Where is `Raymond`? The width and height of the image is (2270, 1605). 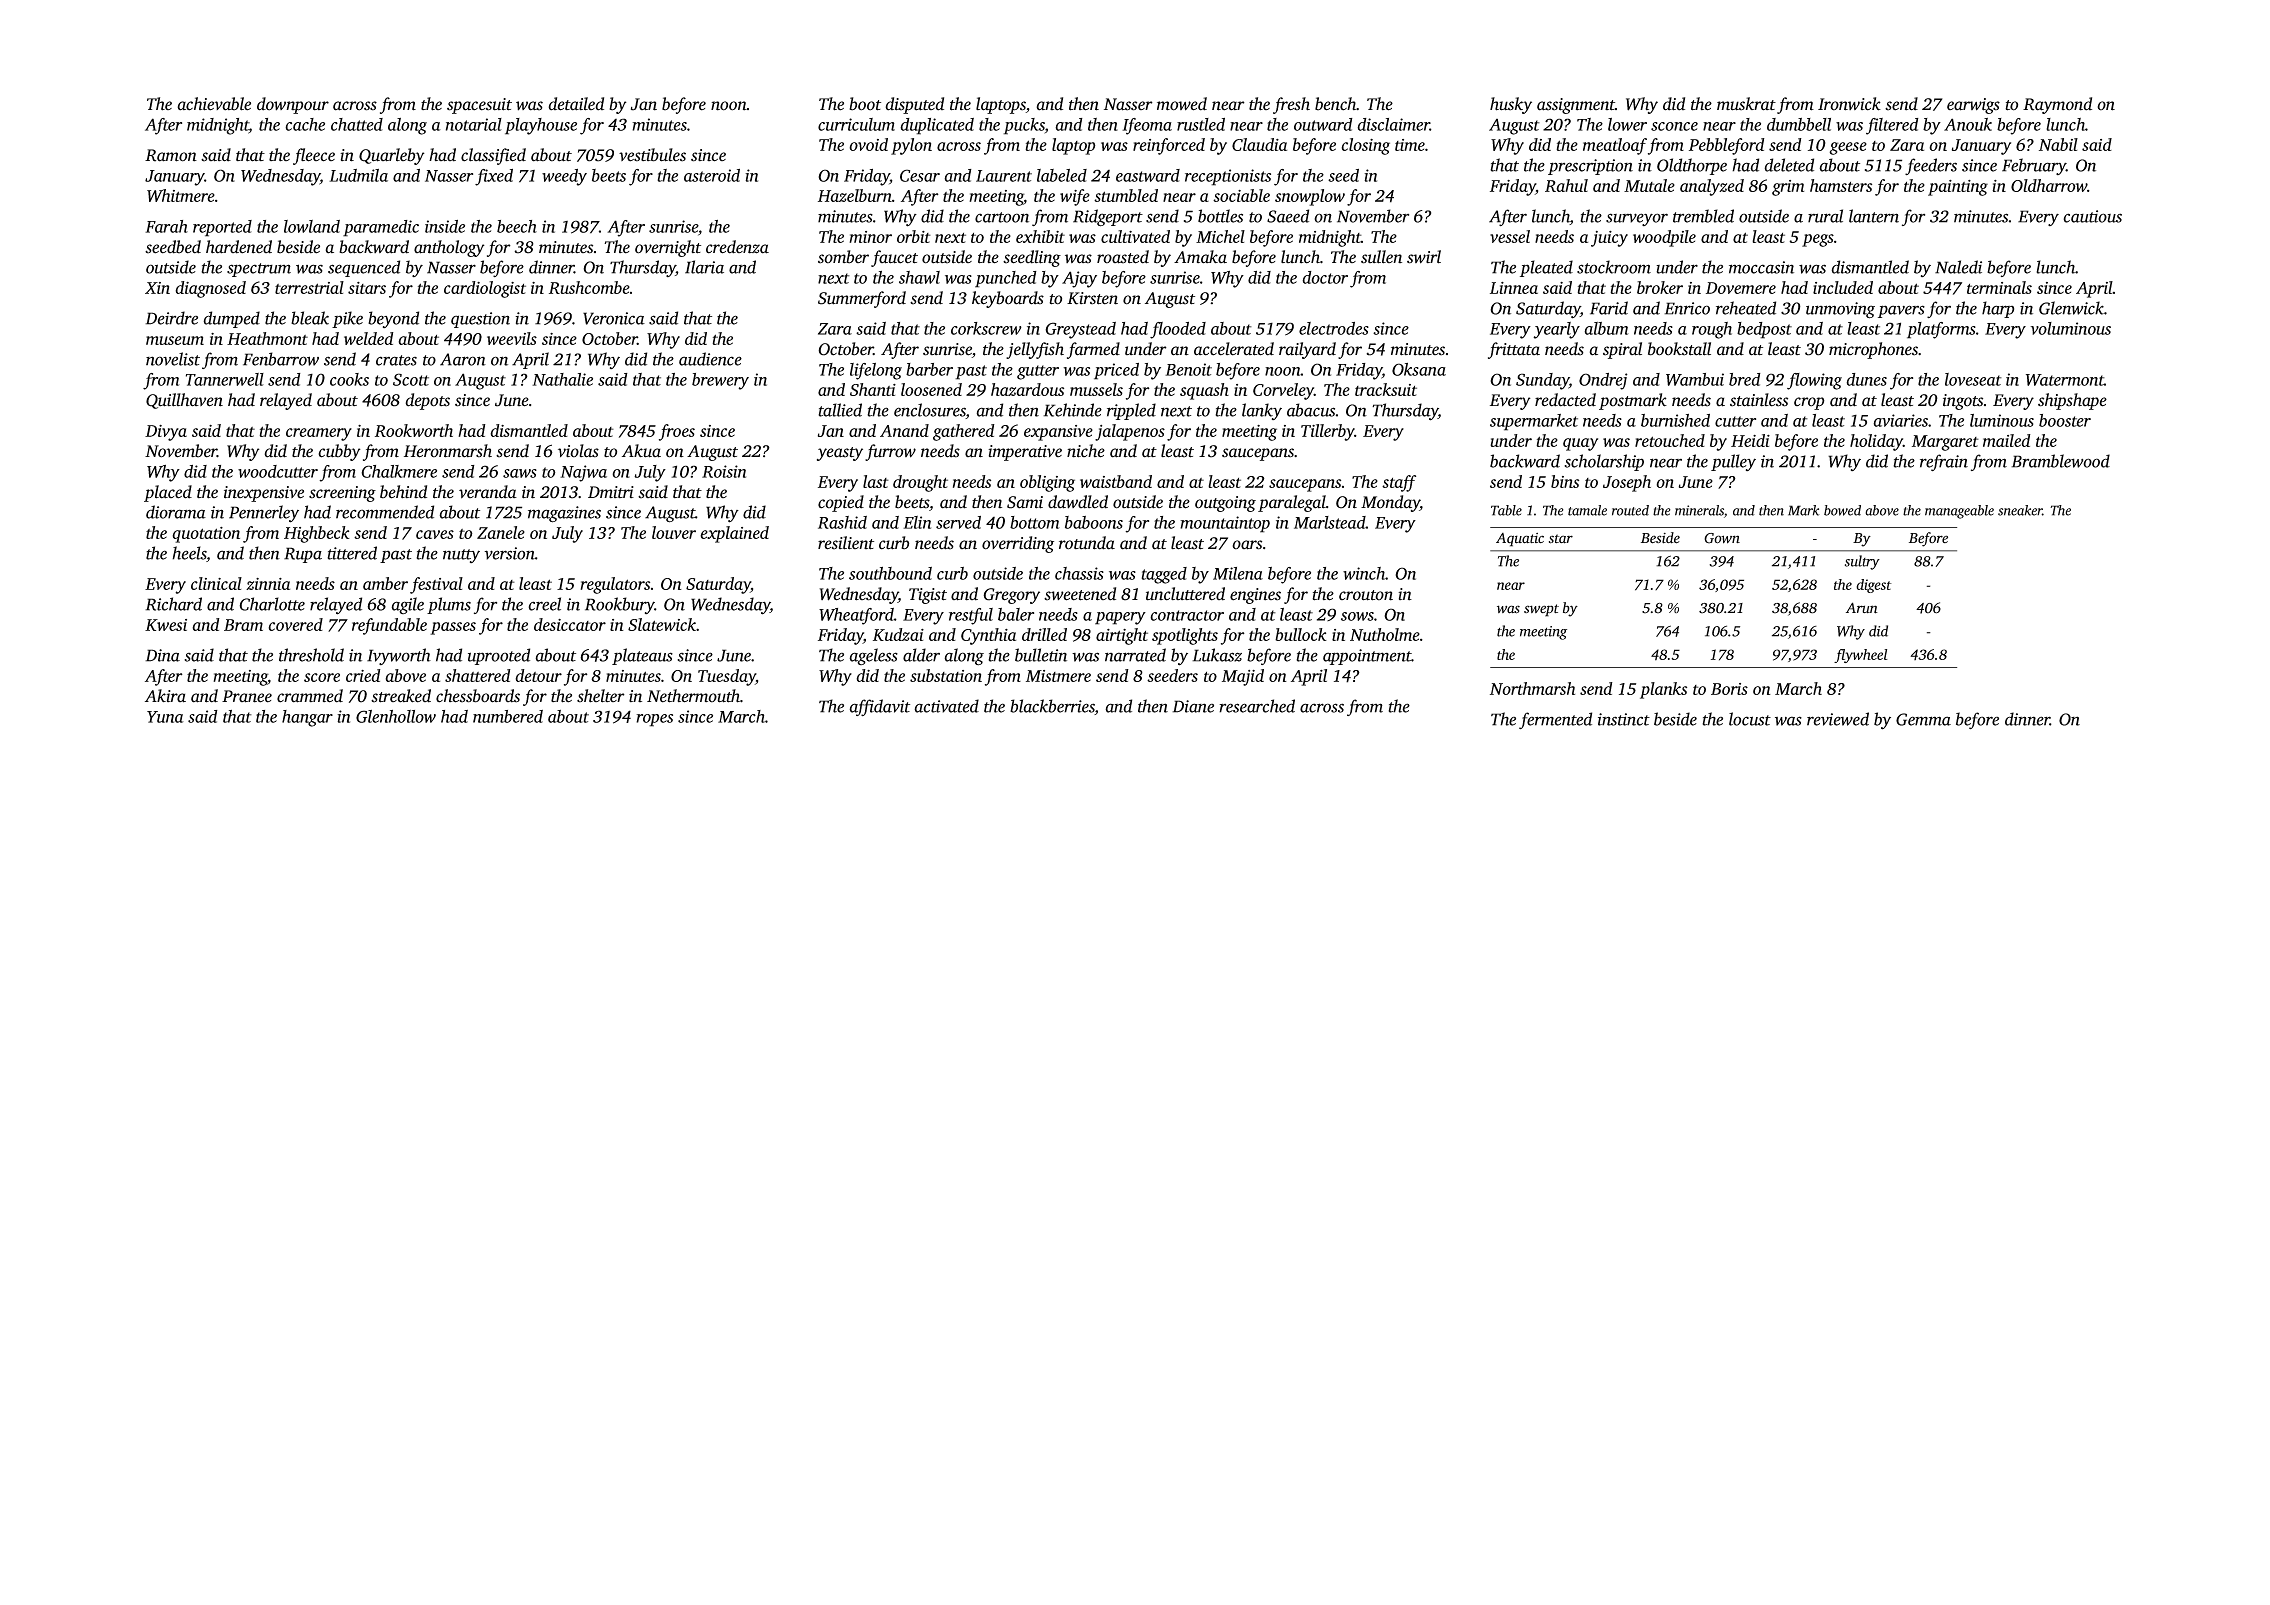 Raymond is located at coordinates (2057, 105).
